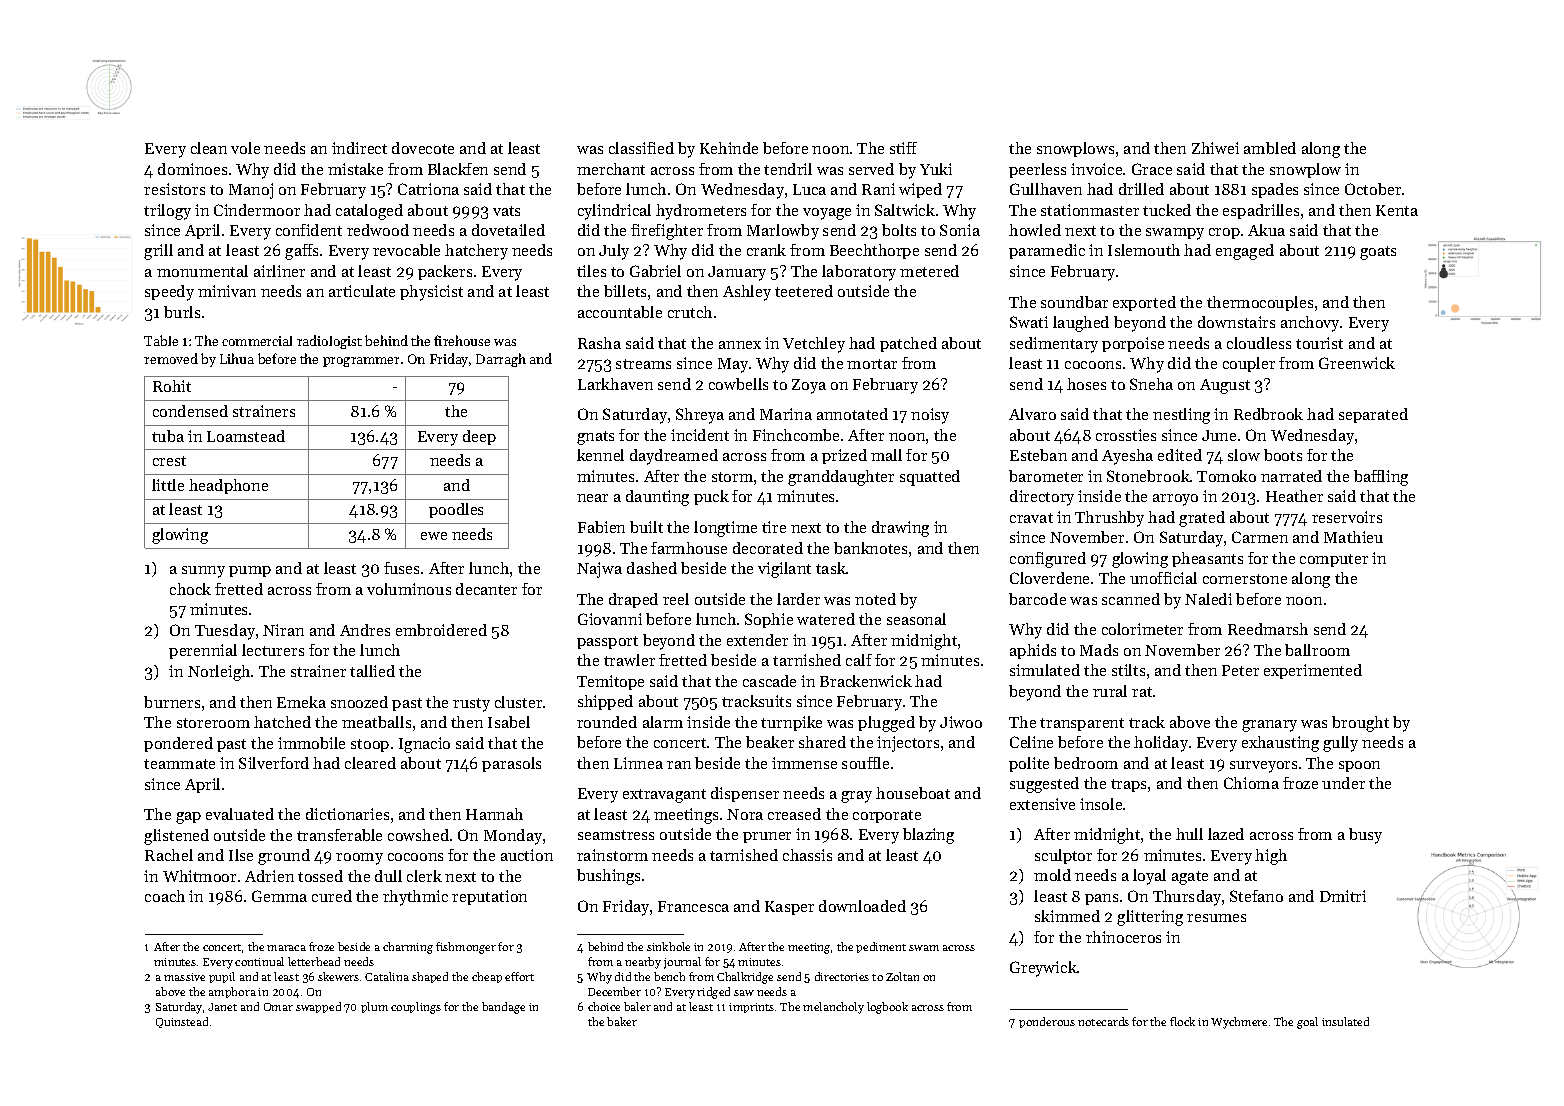 The image size is (1564, 1106). Describe the element at coordinates (607, 722) in the screenshot. I see `rounded` at that location.
